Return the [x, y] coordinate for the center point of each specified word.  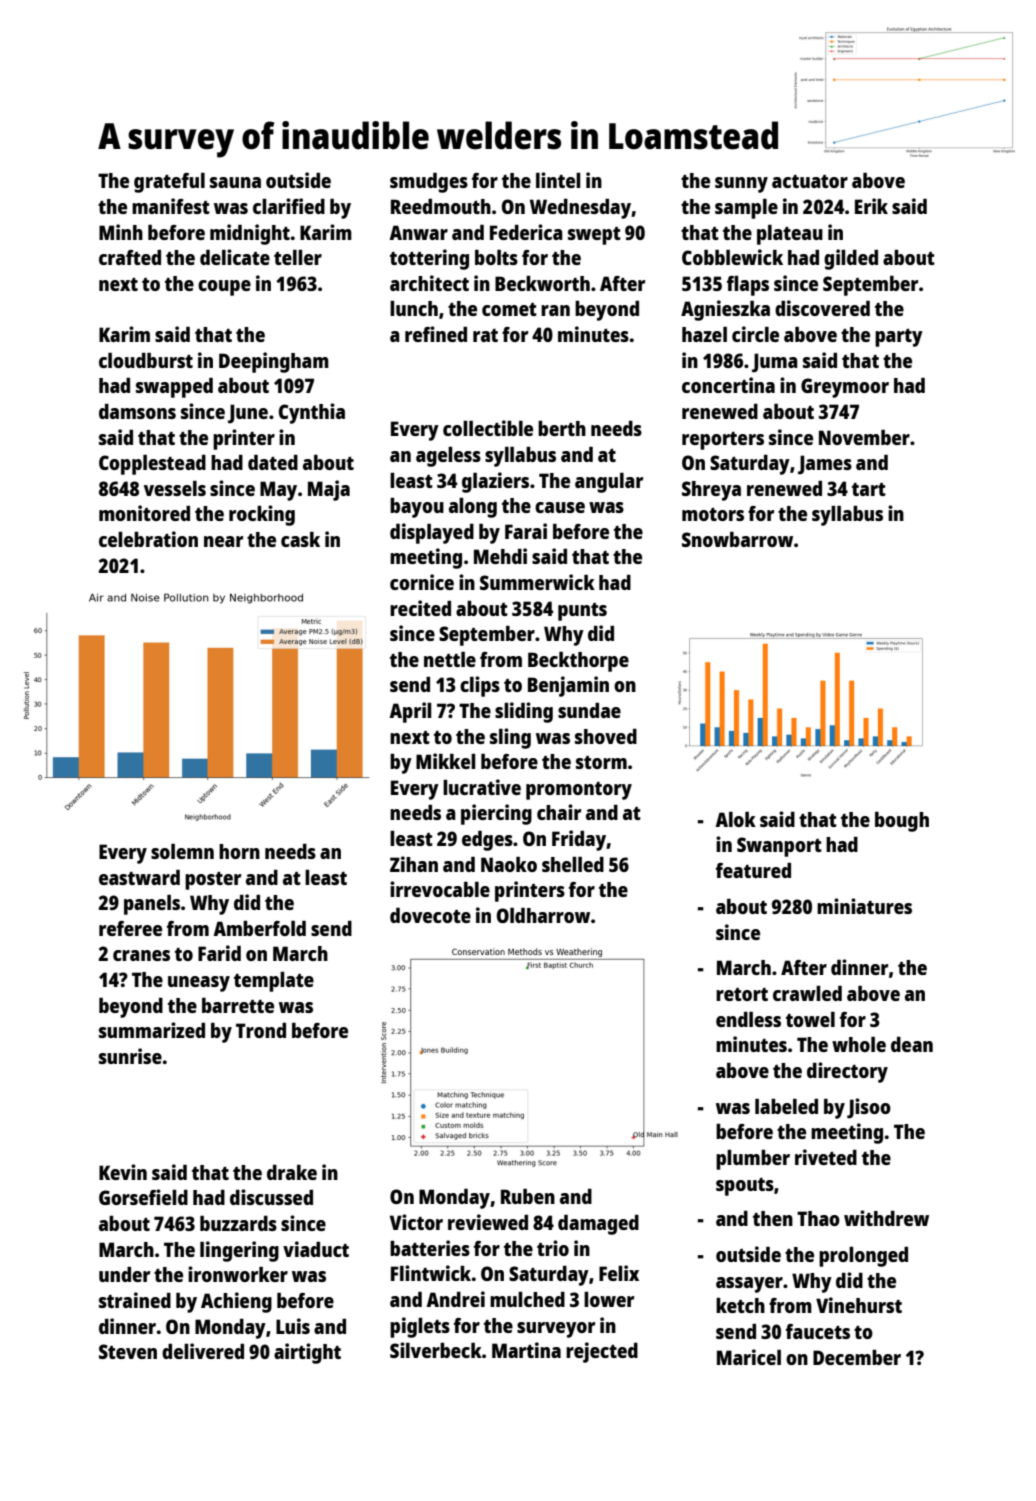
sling [510, 738]
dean [912, 1044]
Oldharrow [543, 915]
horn [239, 851]
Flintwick [431, 1273]
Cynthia [312, 413]
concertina [728, 385]
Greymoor [845, 388]
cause [560, 507]
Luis [293, 1326]
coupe [224, 288]
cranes [141, 955]
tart [869, 489]
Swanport [779, 847]
